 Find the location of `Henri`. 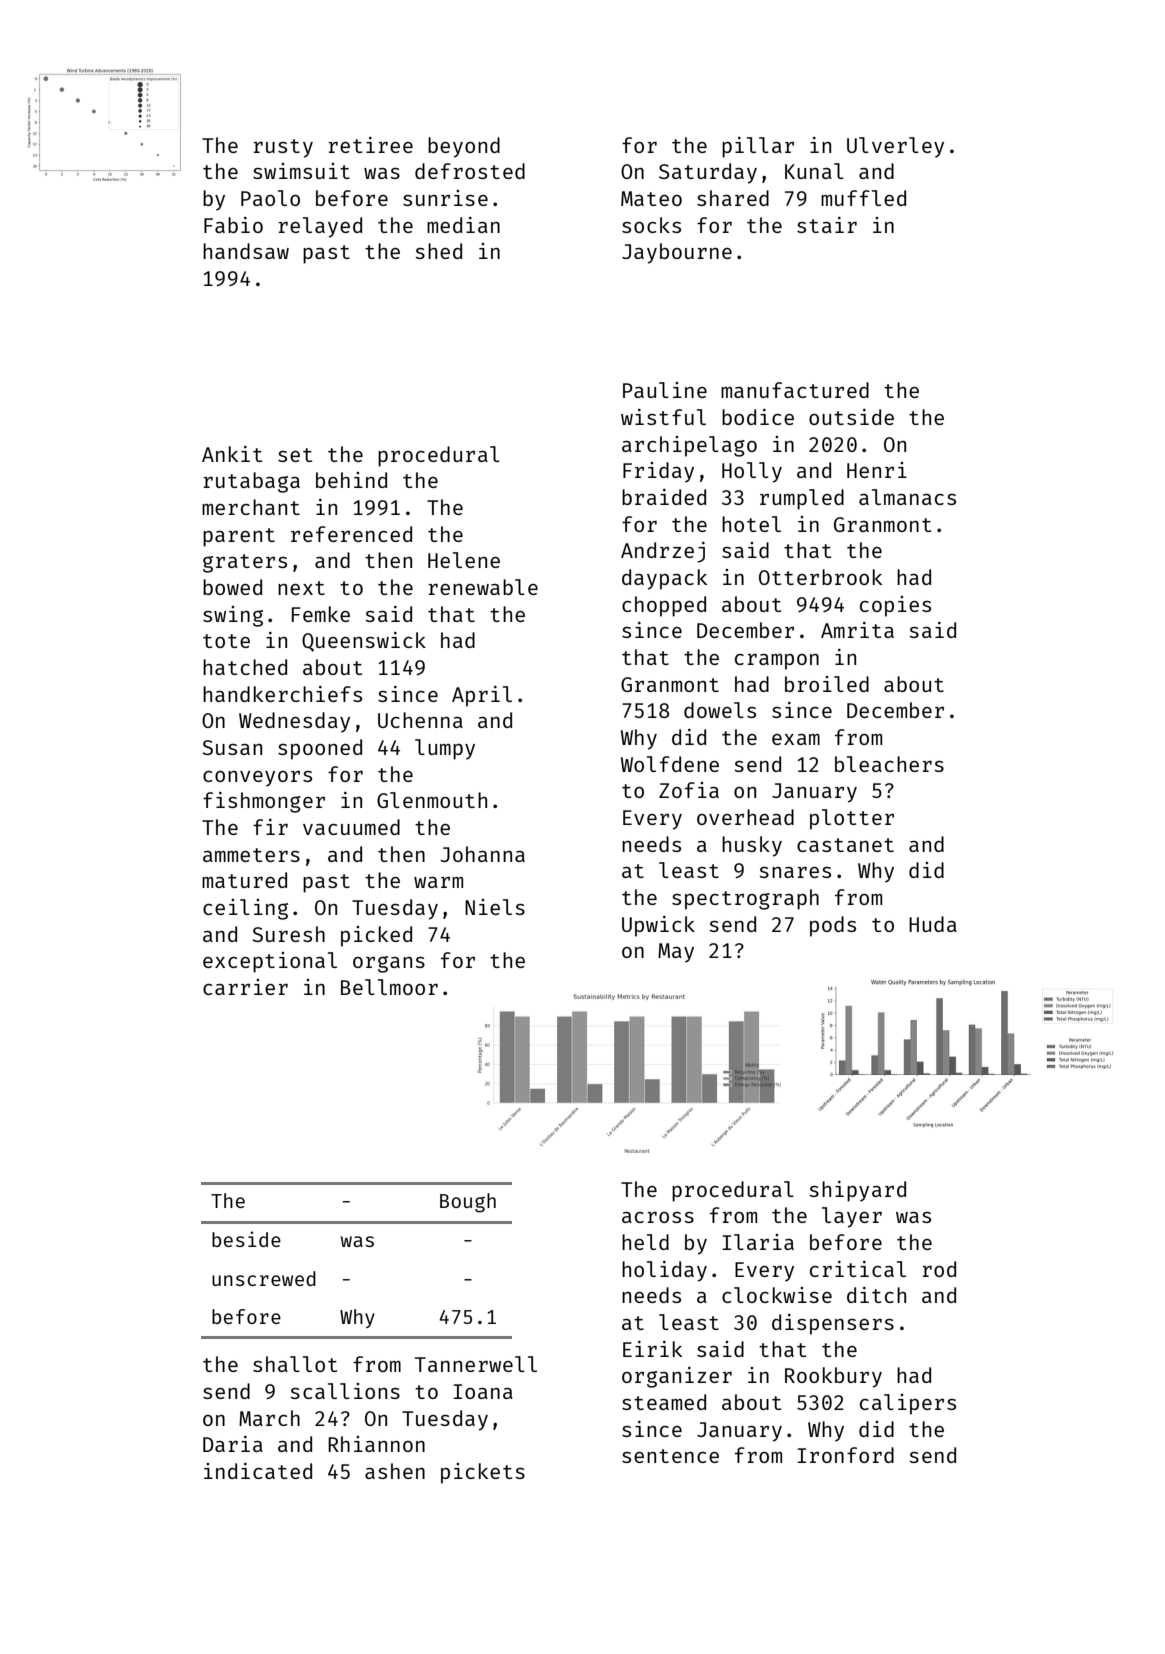

Henri is located at coordinates (877, 470).
